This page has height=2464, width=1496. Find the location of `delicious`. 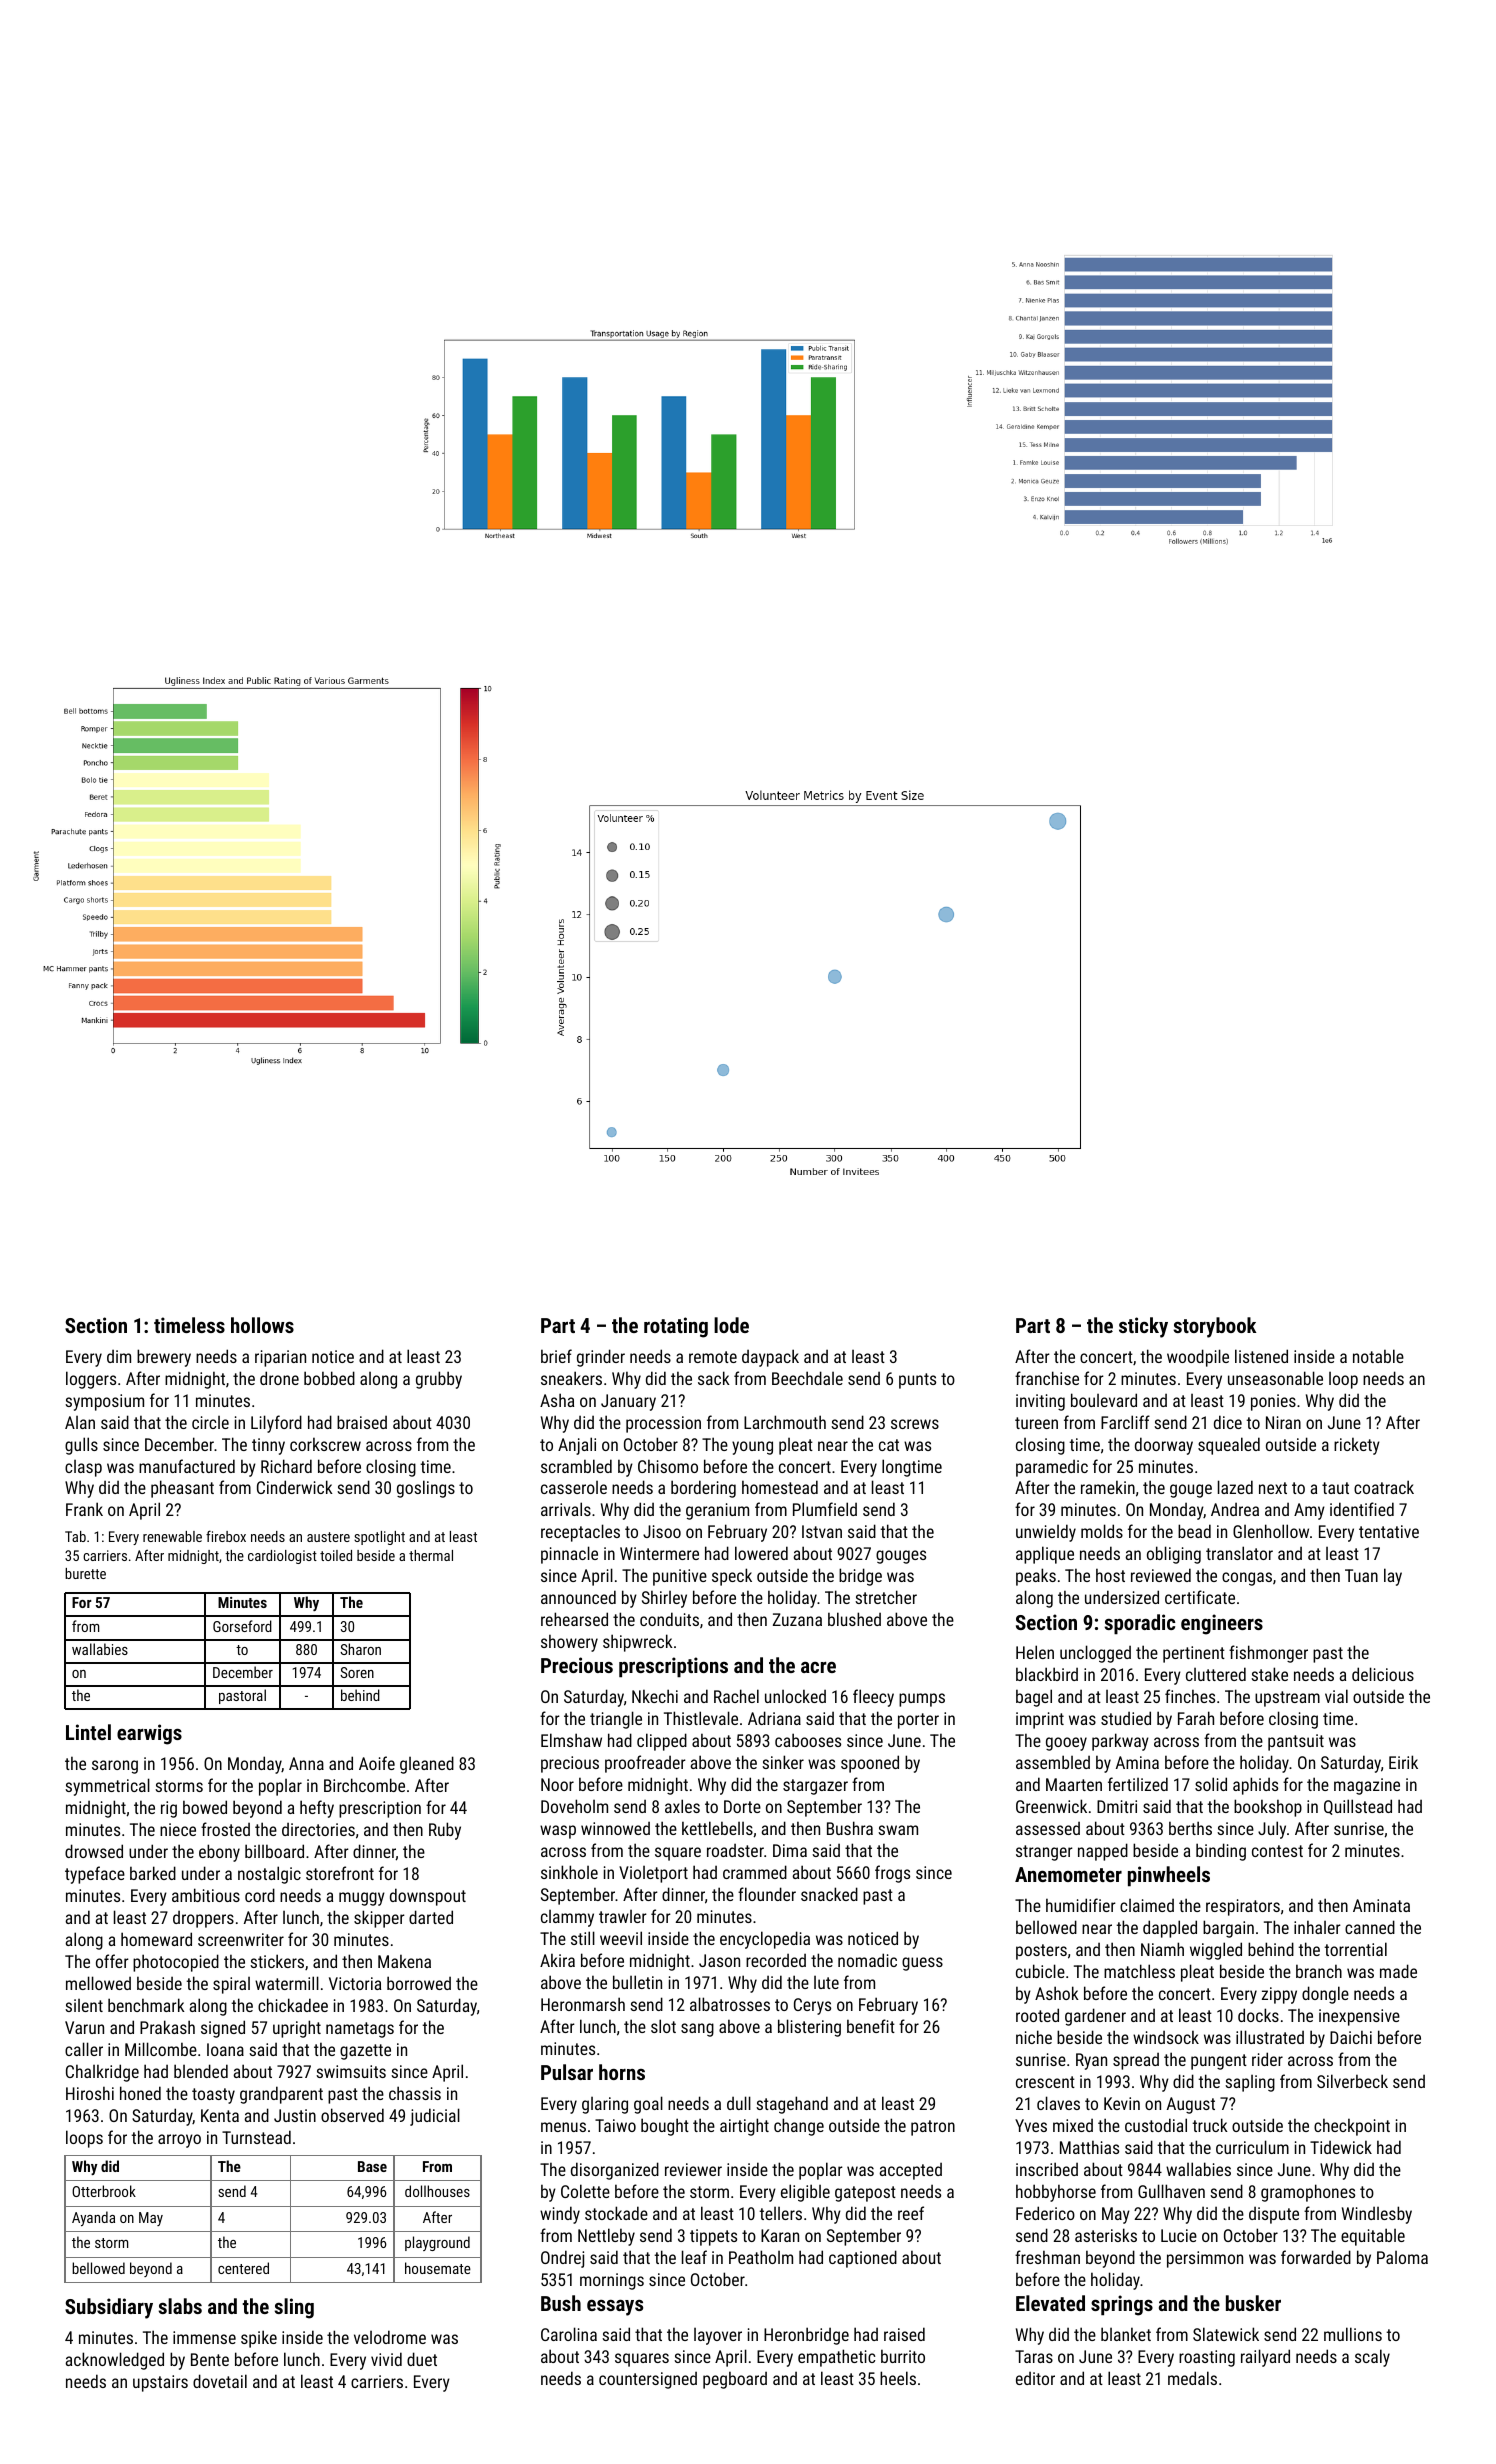

delicious is located at coordinates (1383, 1674).
